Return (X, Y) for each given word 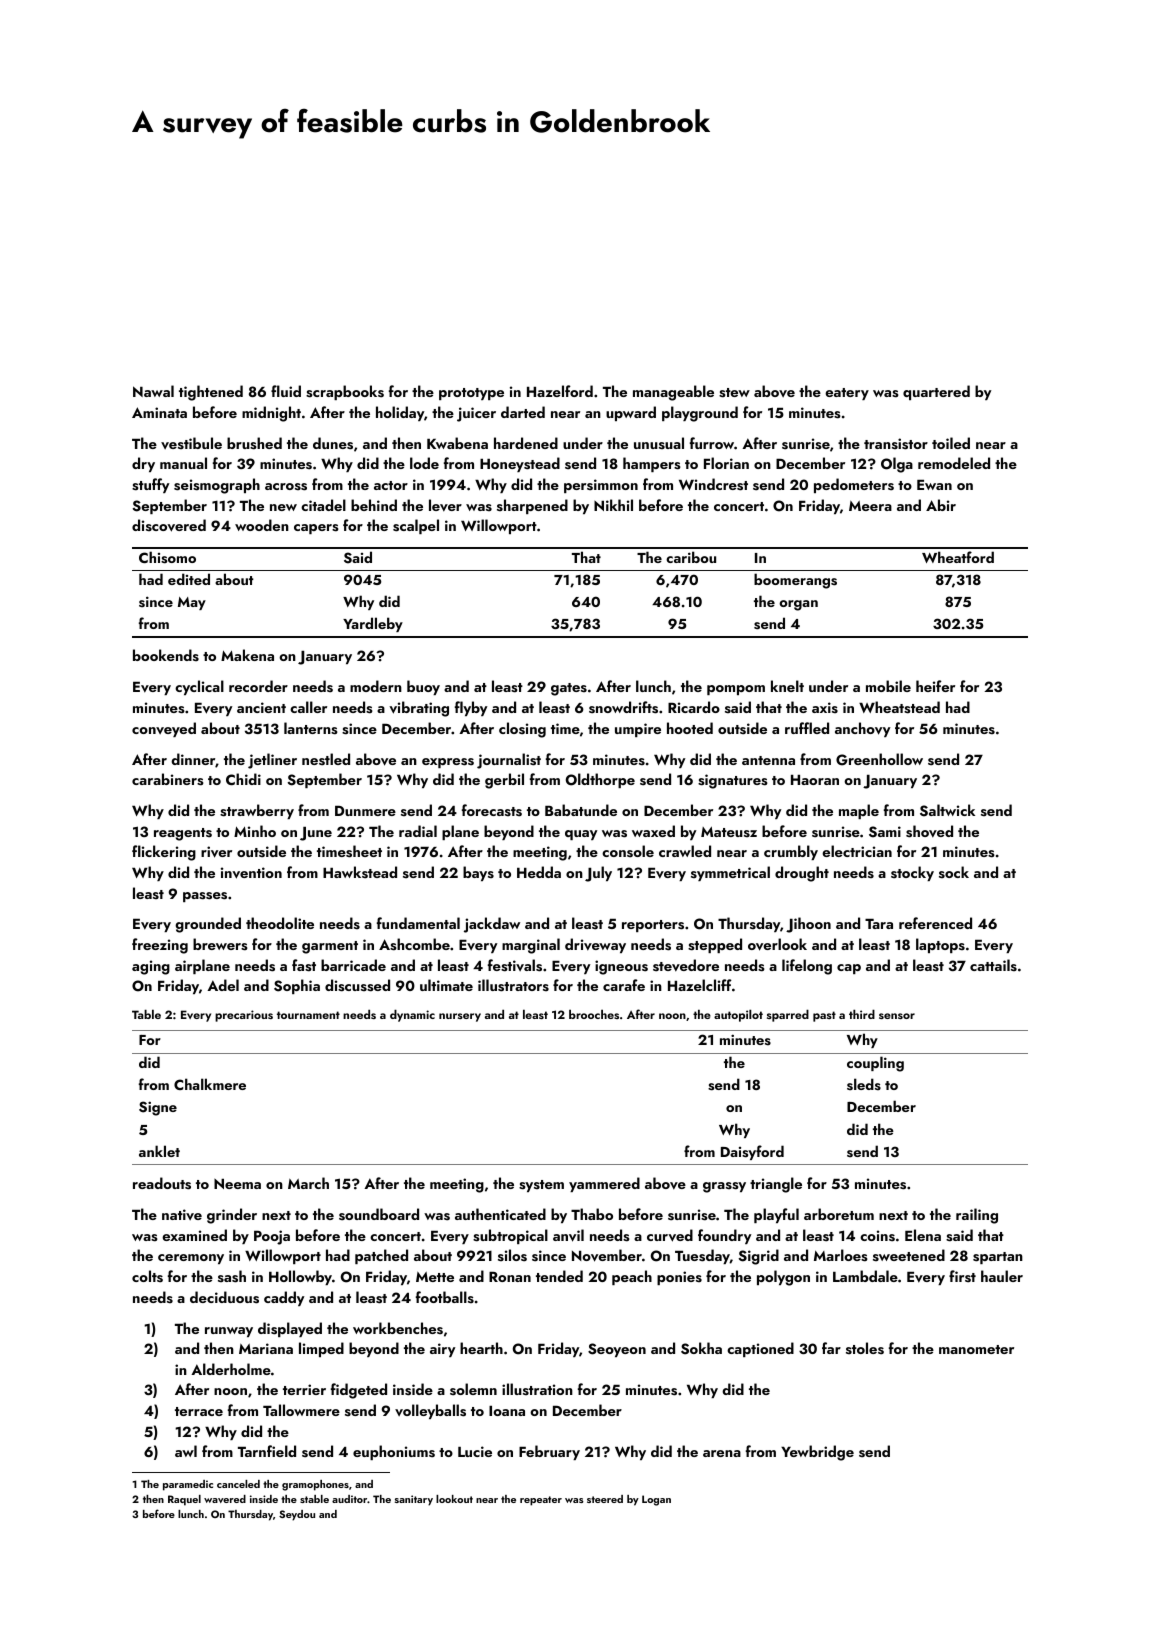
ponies (679, 1278)
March (308, 1183)
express (448, 763)
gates (569, 689)
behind (374, 505)
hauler (1002, 1276)
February (549, 1452)
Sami (885, 832)
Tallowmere (301, 1410)
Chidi (243, 779)
